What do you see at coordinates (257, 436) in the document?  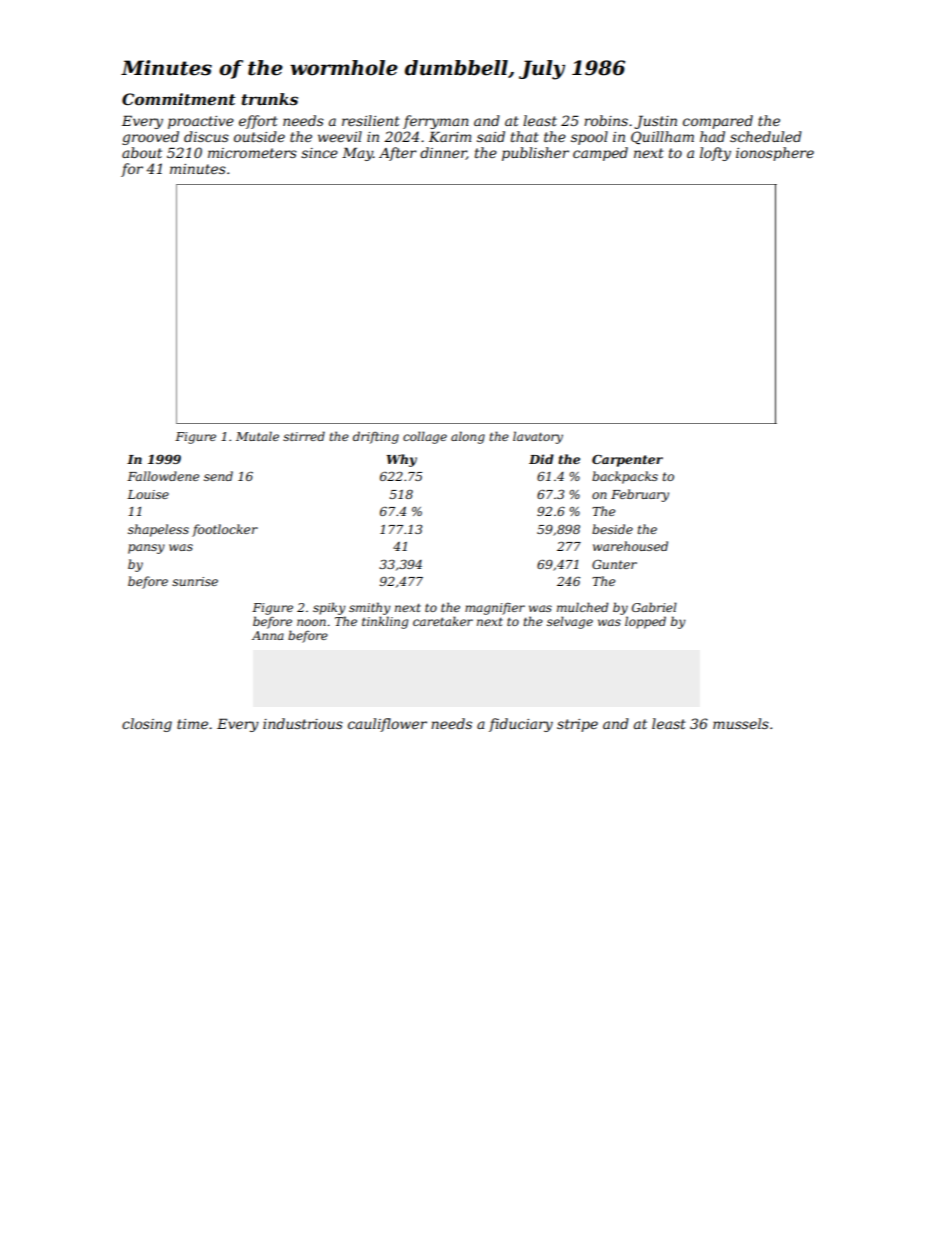 I see `Mutale` at bounding box center [257, 436].
